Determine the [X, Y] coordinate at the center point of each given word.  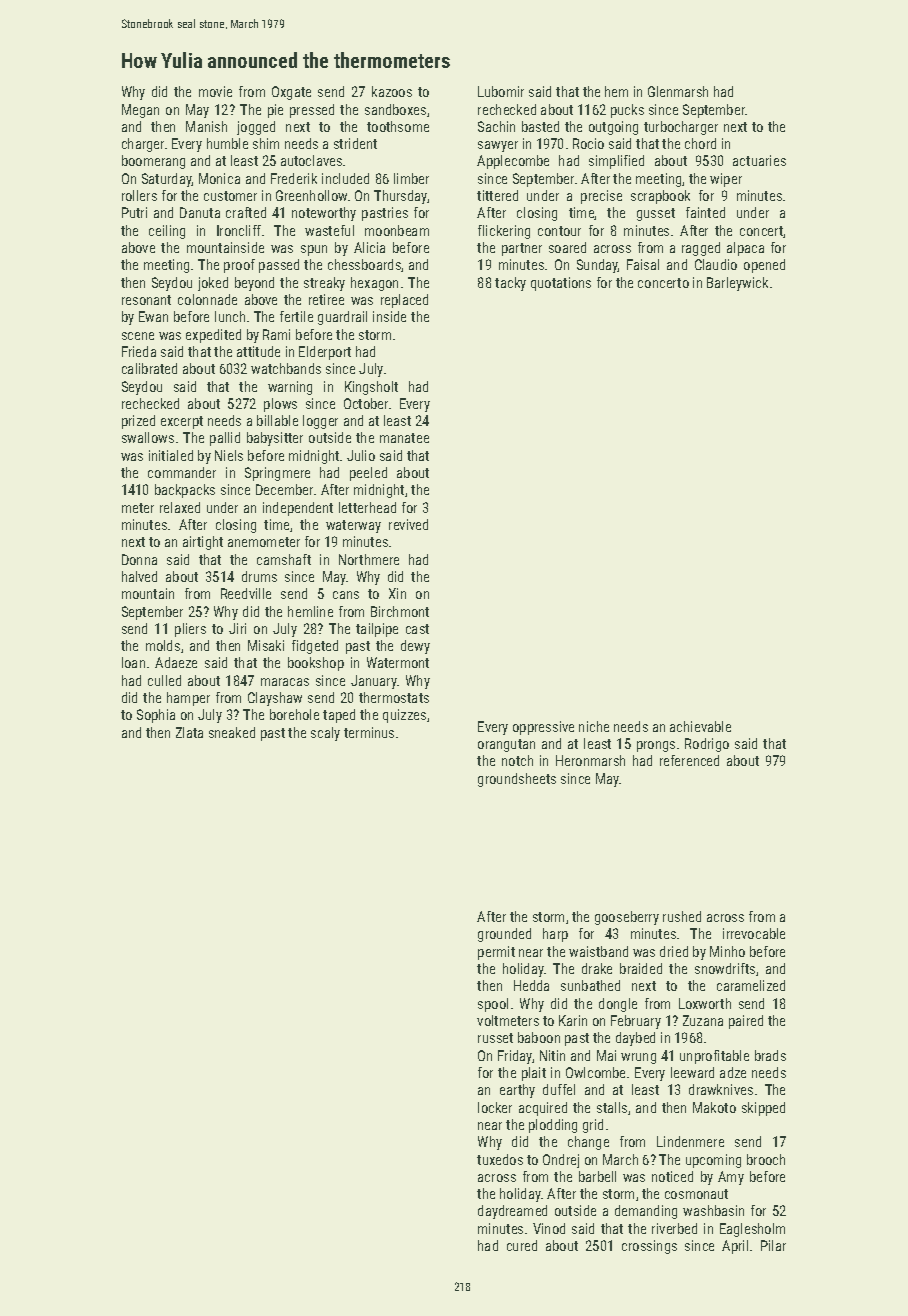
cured [522, 1245]
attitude [258, 351]
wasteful [329, 230]
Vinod [549, 1228]
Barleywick [737, 284]
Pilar [773, 1245]
